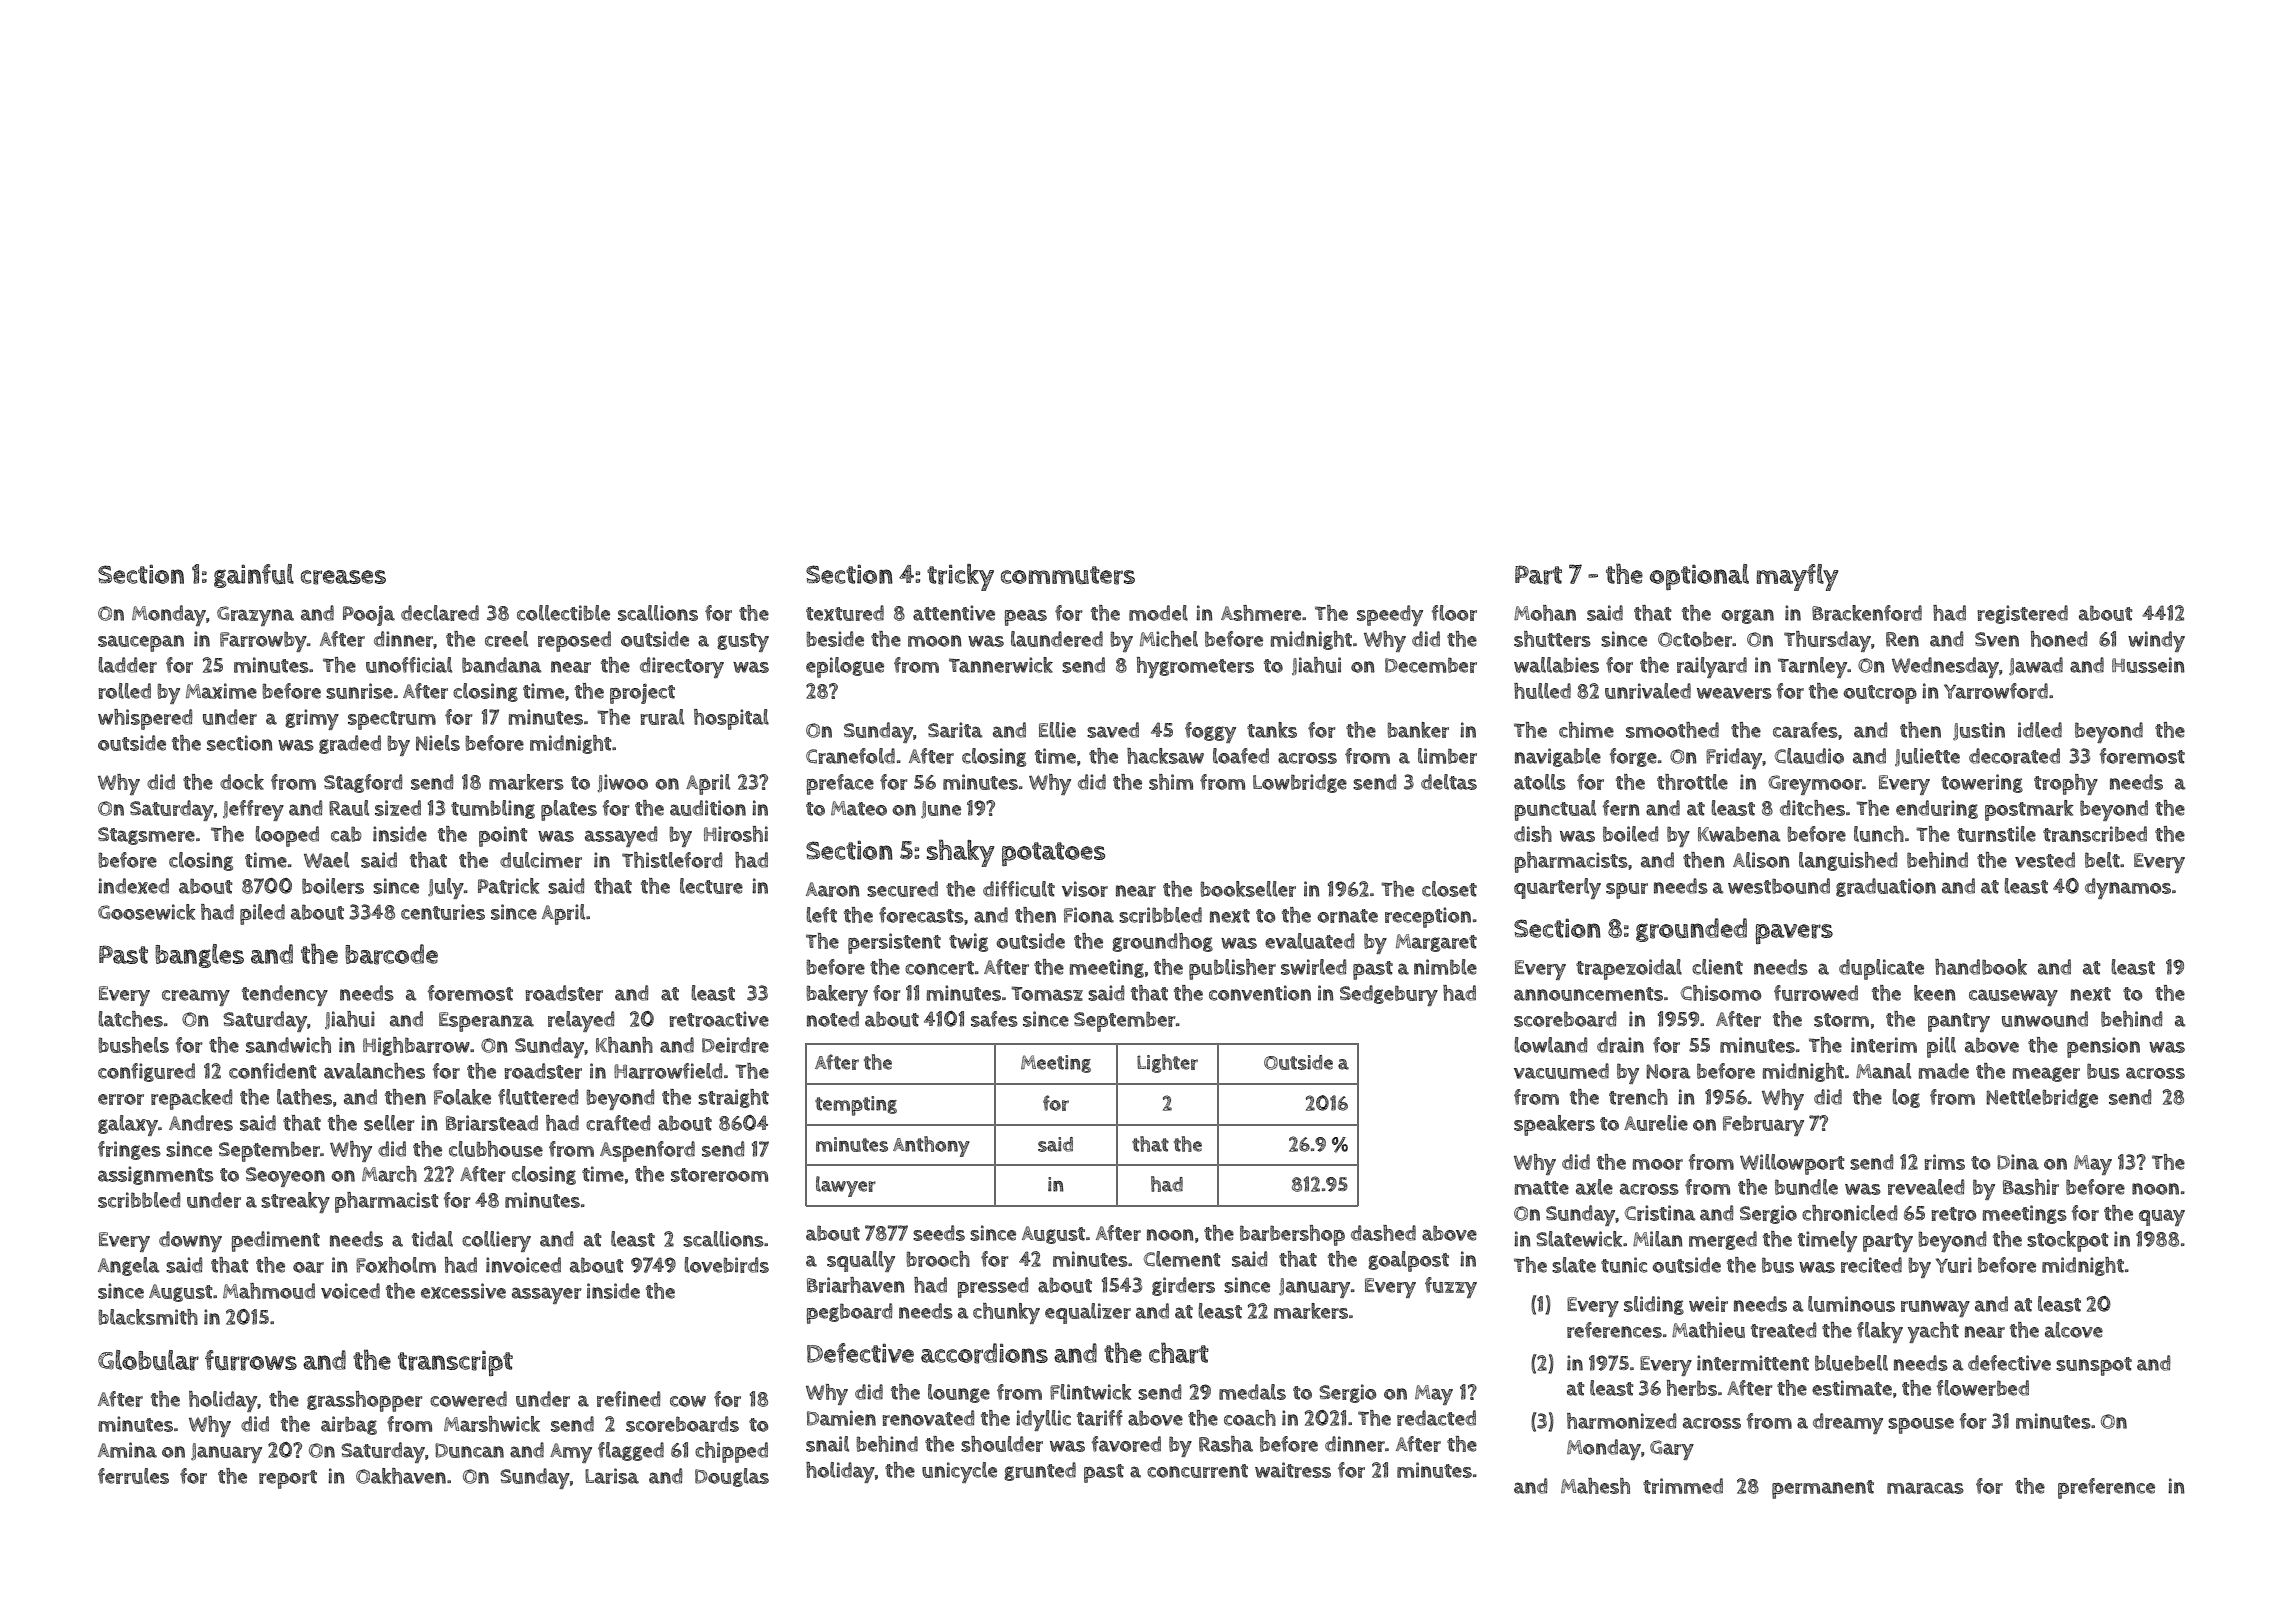 The image size is (2283, 1614). What do you see at coordinates (148, 1360) in the image?
I see `Globular` at bounding box center [148, 1360].
